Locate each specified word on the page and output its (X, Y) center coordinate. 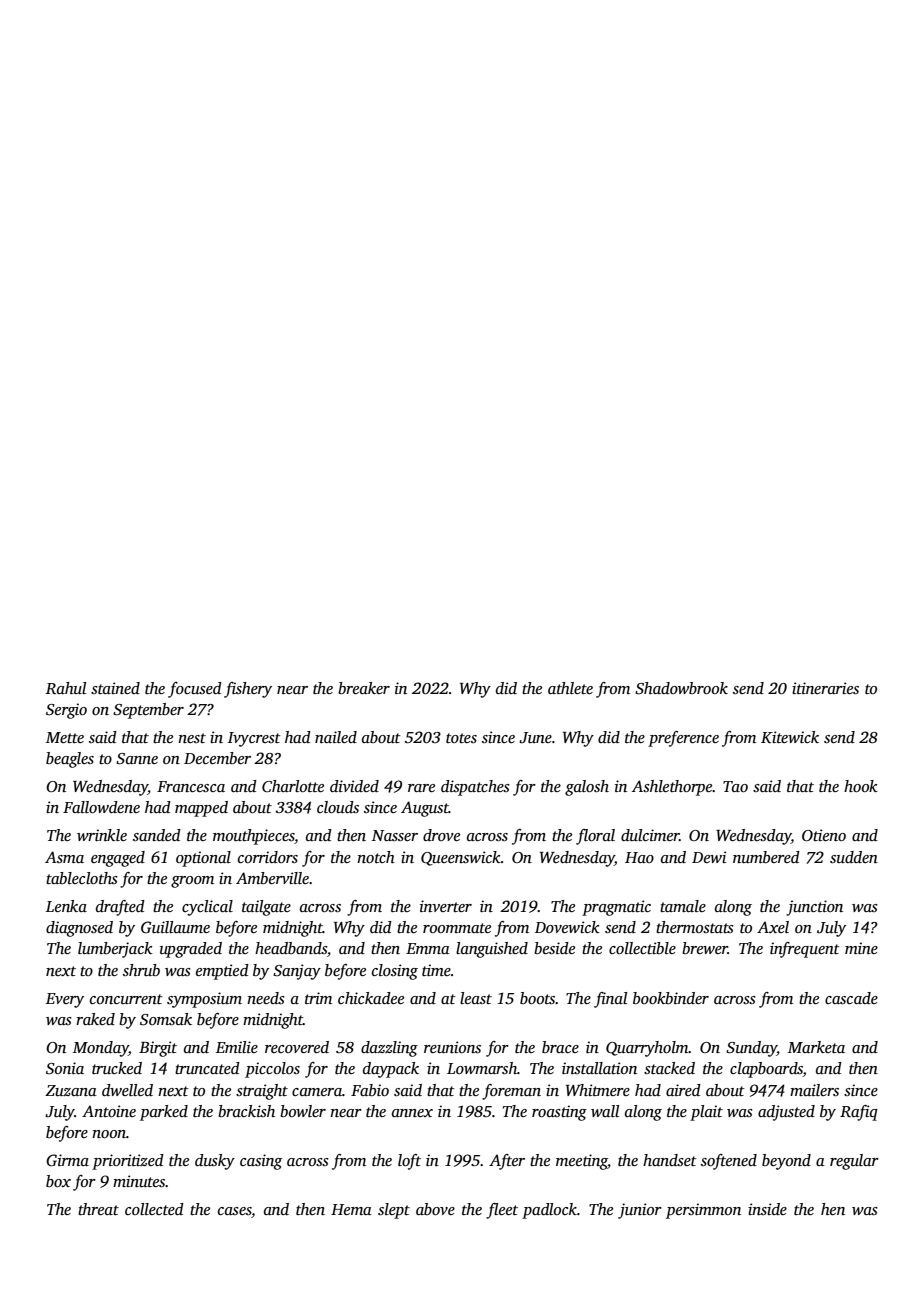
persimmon (703, 1211)
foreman (511, 1092)
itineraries (825, 688)
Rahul (66, 688)
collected (154, 1209)
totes (461, 738)
